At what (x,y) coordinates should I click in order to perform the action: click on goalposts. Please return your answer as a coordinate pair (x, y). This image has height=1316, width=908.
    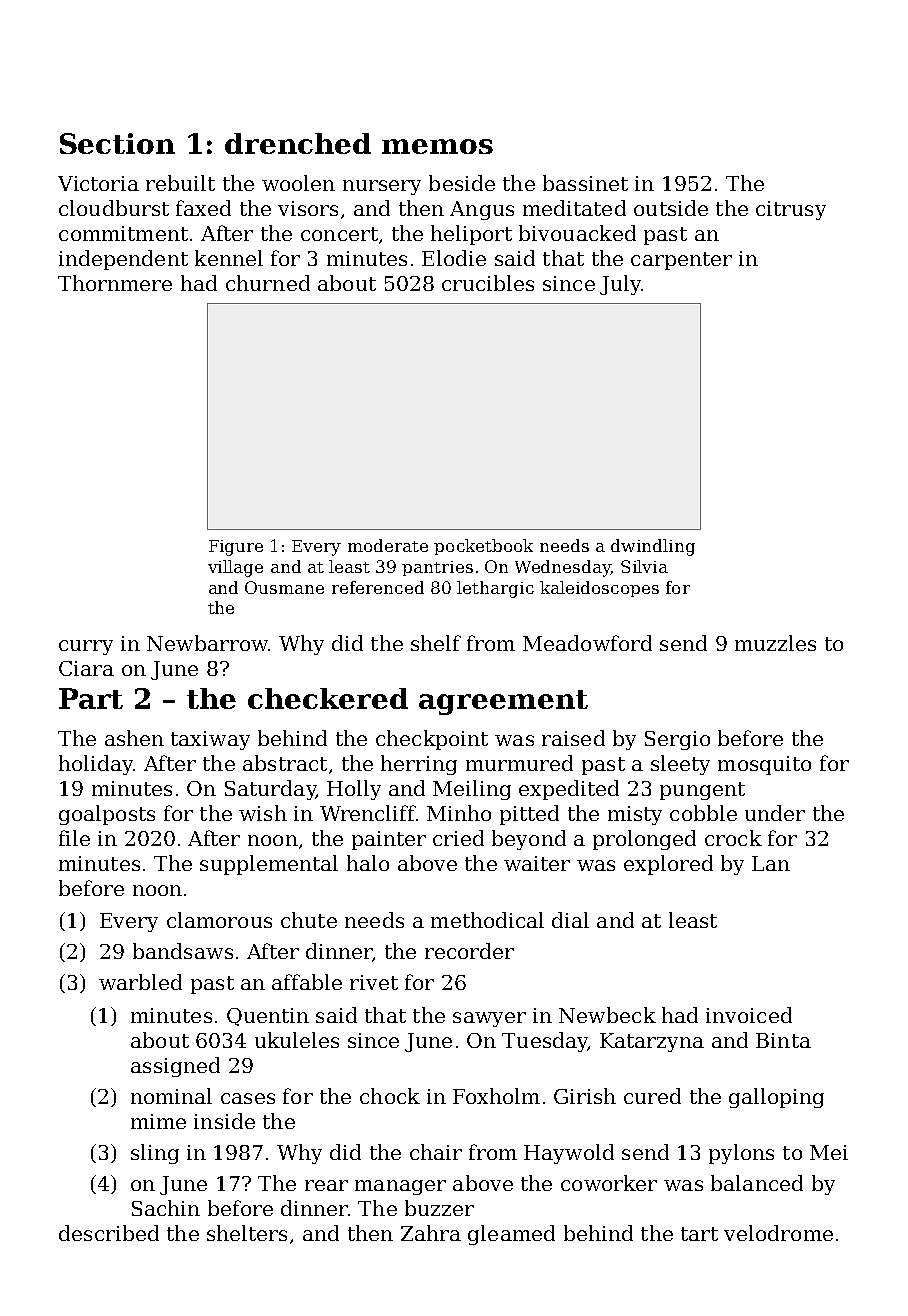
    Looking at the image, I should click on (107, 815).
